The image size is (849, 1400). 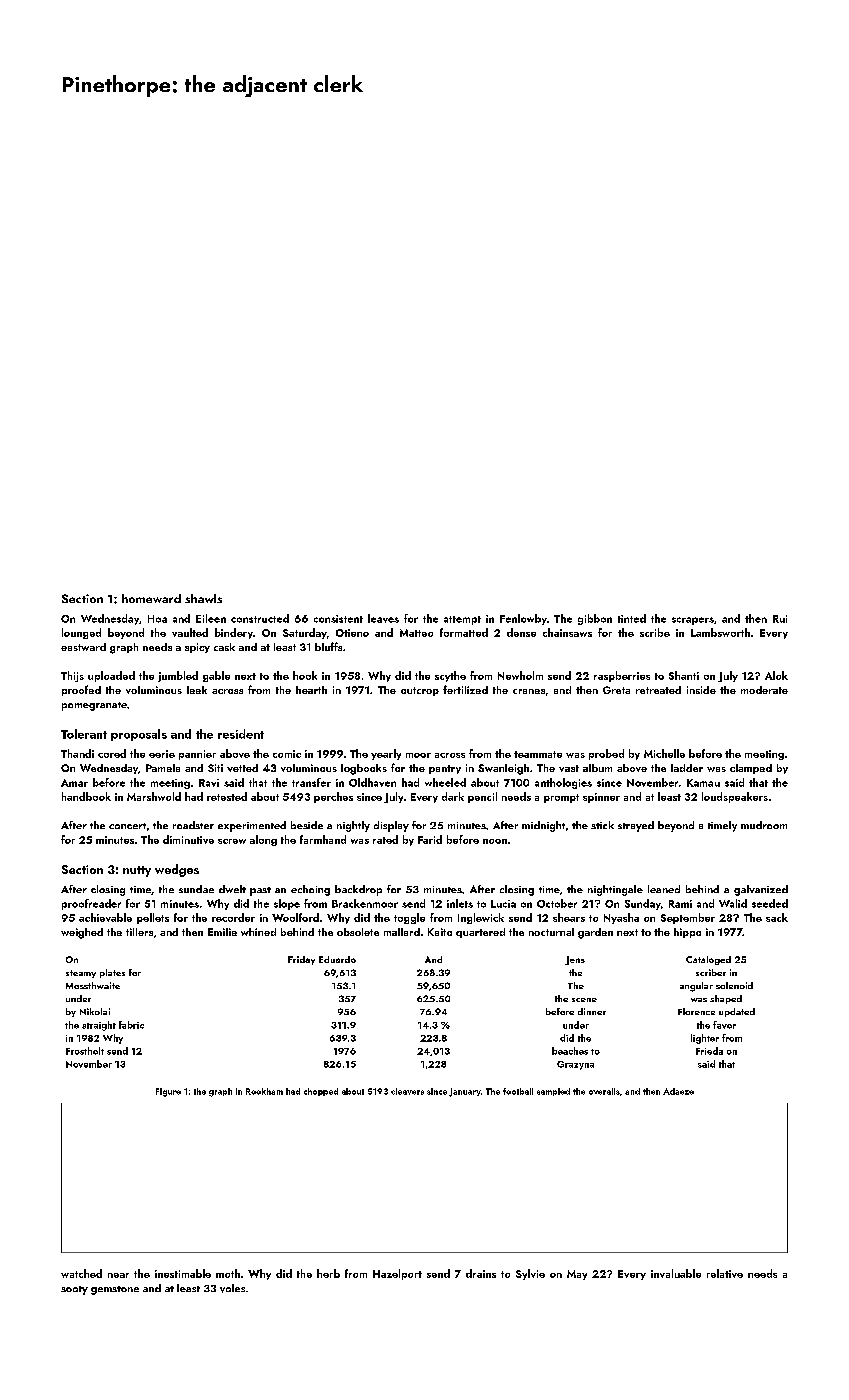 I want to click on hearth, so click(x=311, y=690).
